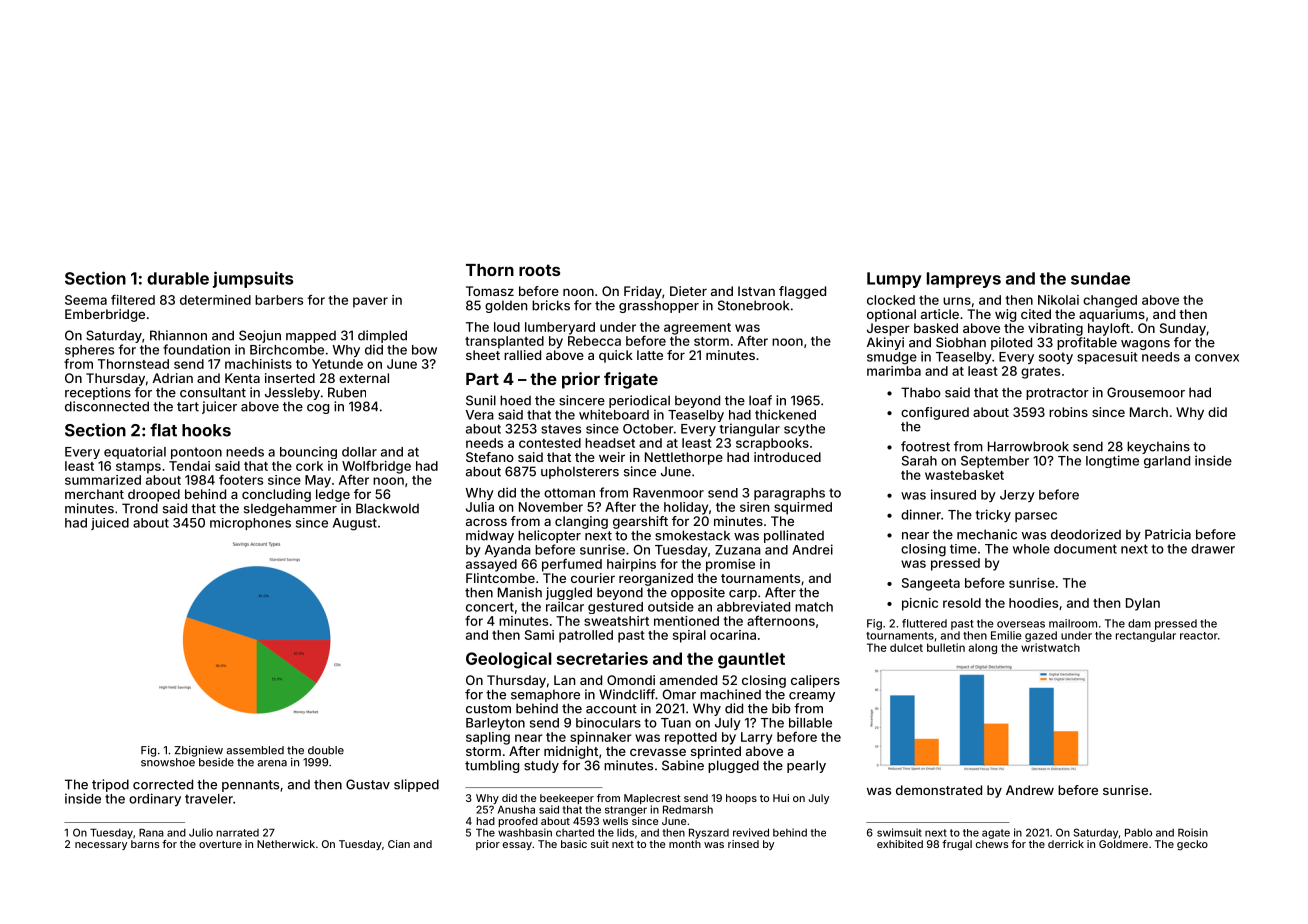 The width and height of the page is (1308, 924). What do you see at coordinates (1143, 604) in the page?
I see `Dylan` at bounding box center [1143, 604].
